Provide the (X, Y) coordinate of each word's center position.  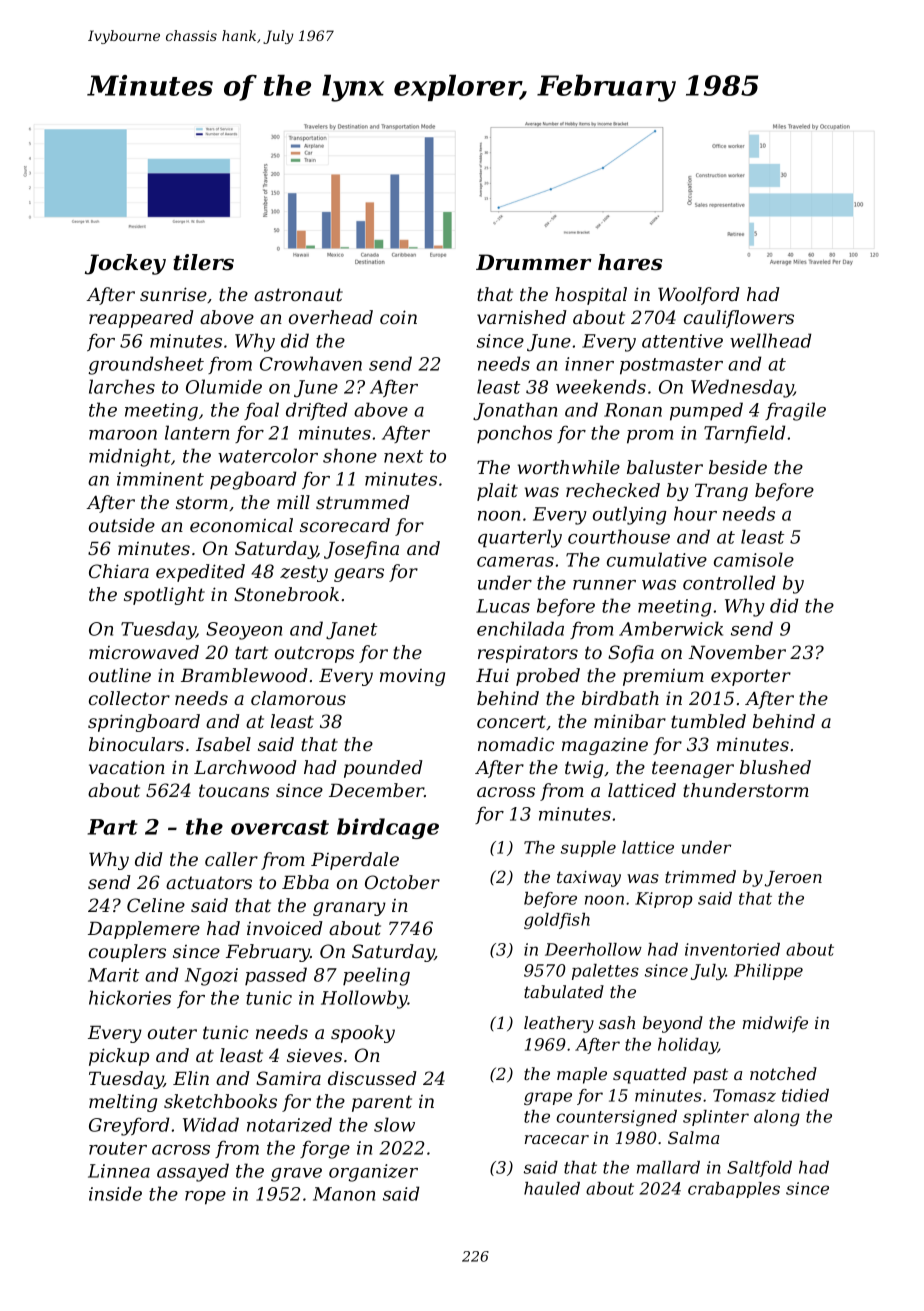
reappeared (141, 319)
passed (276, 976)
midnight (130, 457)
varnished (522, 317)
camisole (754, 559)
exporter (751, 677)
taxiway (589, 879)
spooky (363, 1034)
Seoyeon (244, 631)
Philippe (768, 972)
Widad (211, 1124)
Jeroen (793, 879)
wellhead (771, 340)
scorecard (345, 525)
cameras (515, 562)
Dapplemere (144, 930)
